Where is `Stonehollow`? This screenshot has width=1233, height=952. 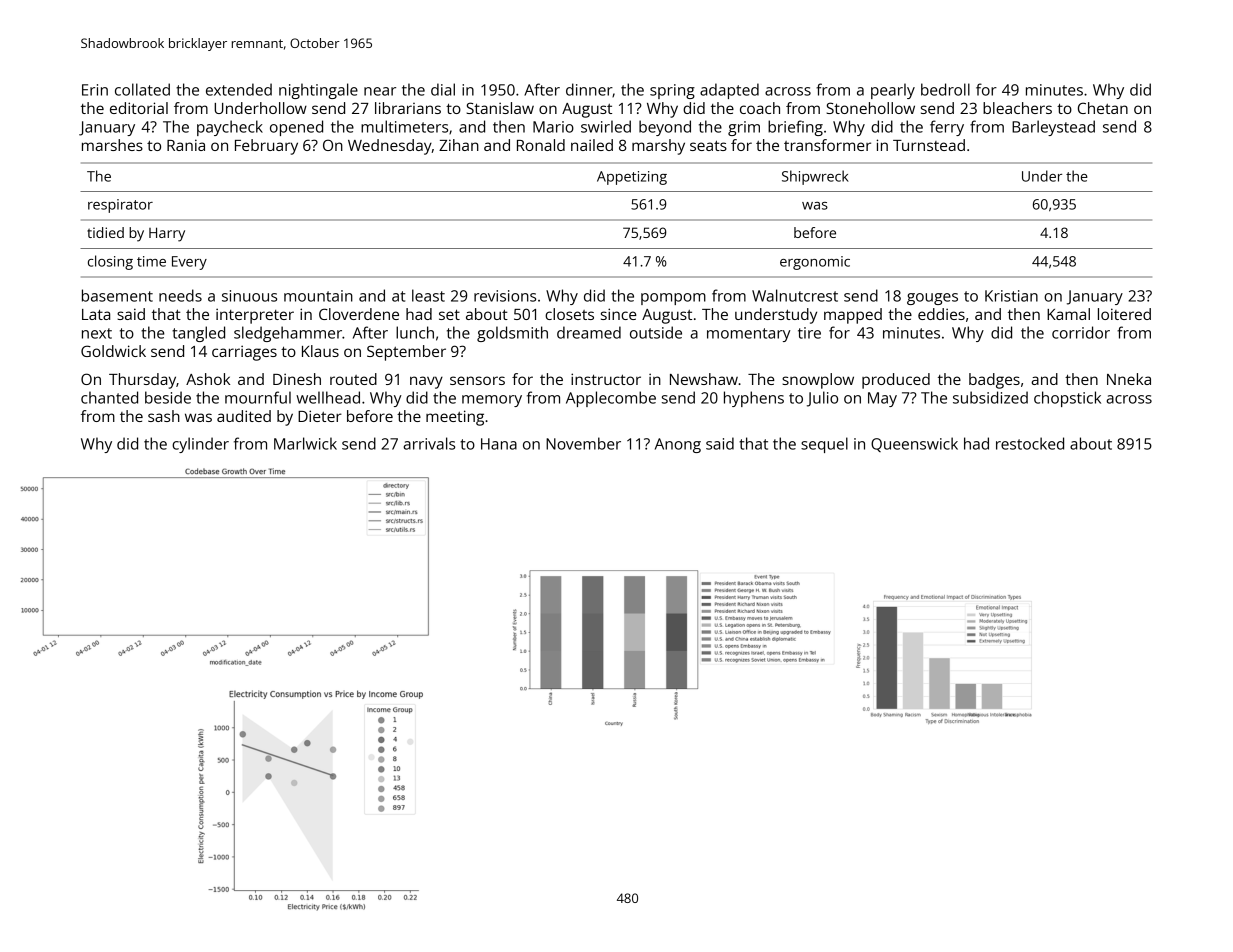
Stonehollow is located at coordinates (870, 108).
